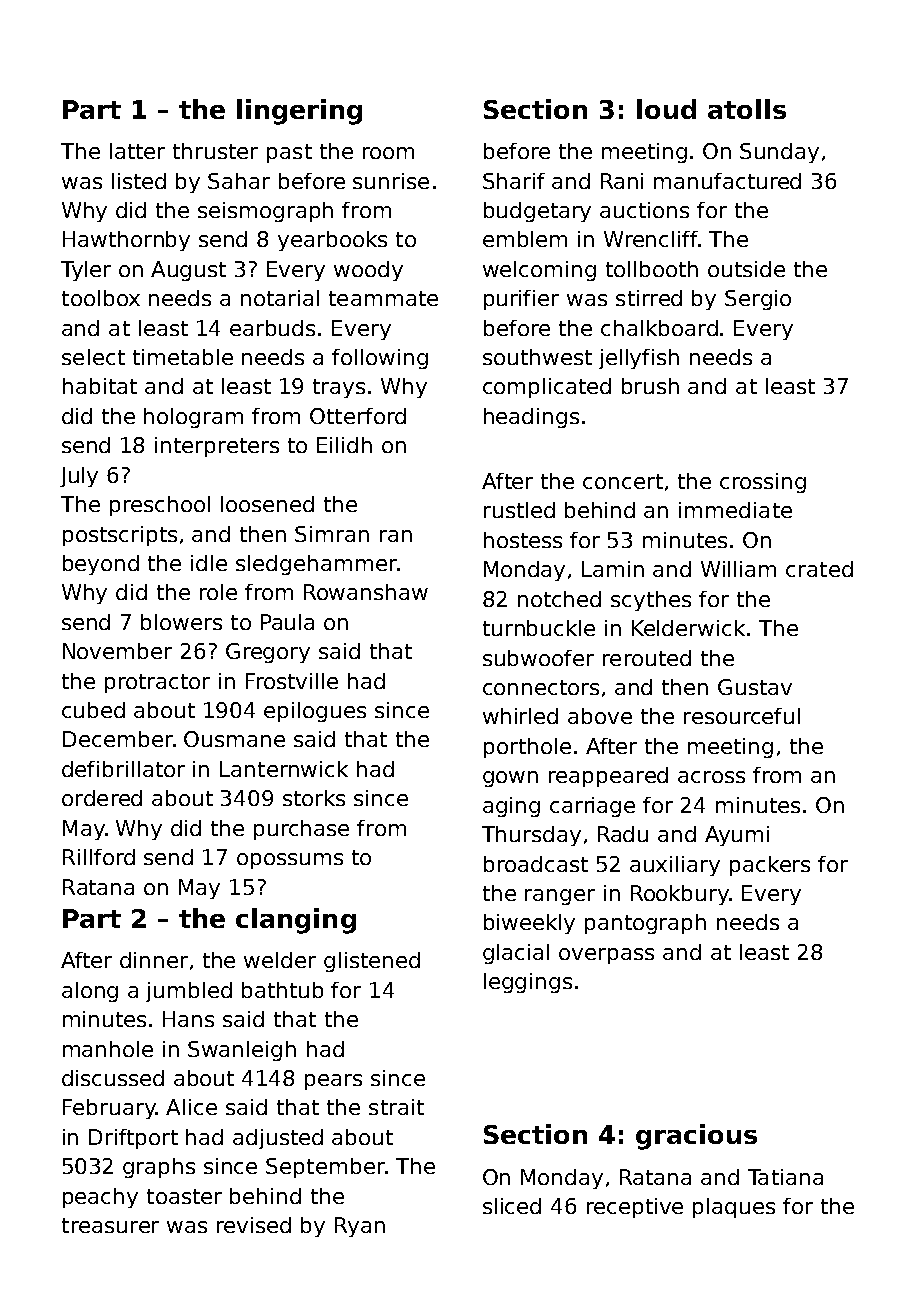  What do you see at coordinates (160, 506) in the page?
I see `preschool` at bounding box center [160, 506].
